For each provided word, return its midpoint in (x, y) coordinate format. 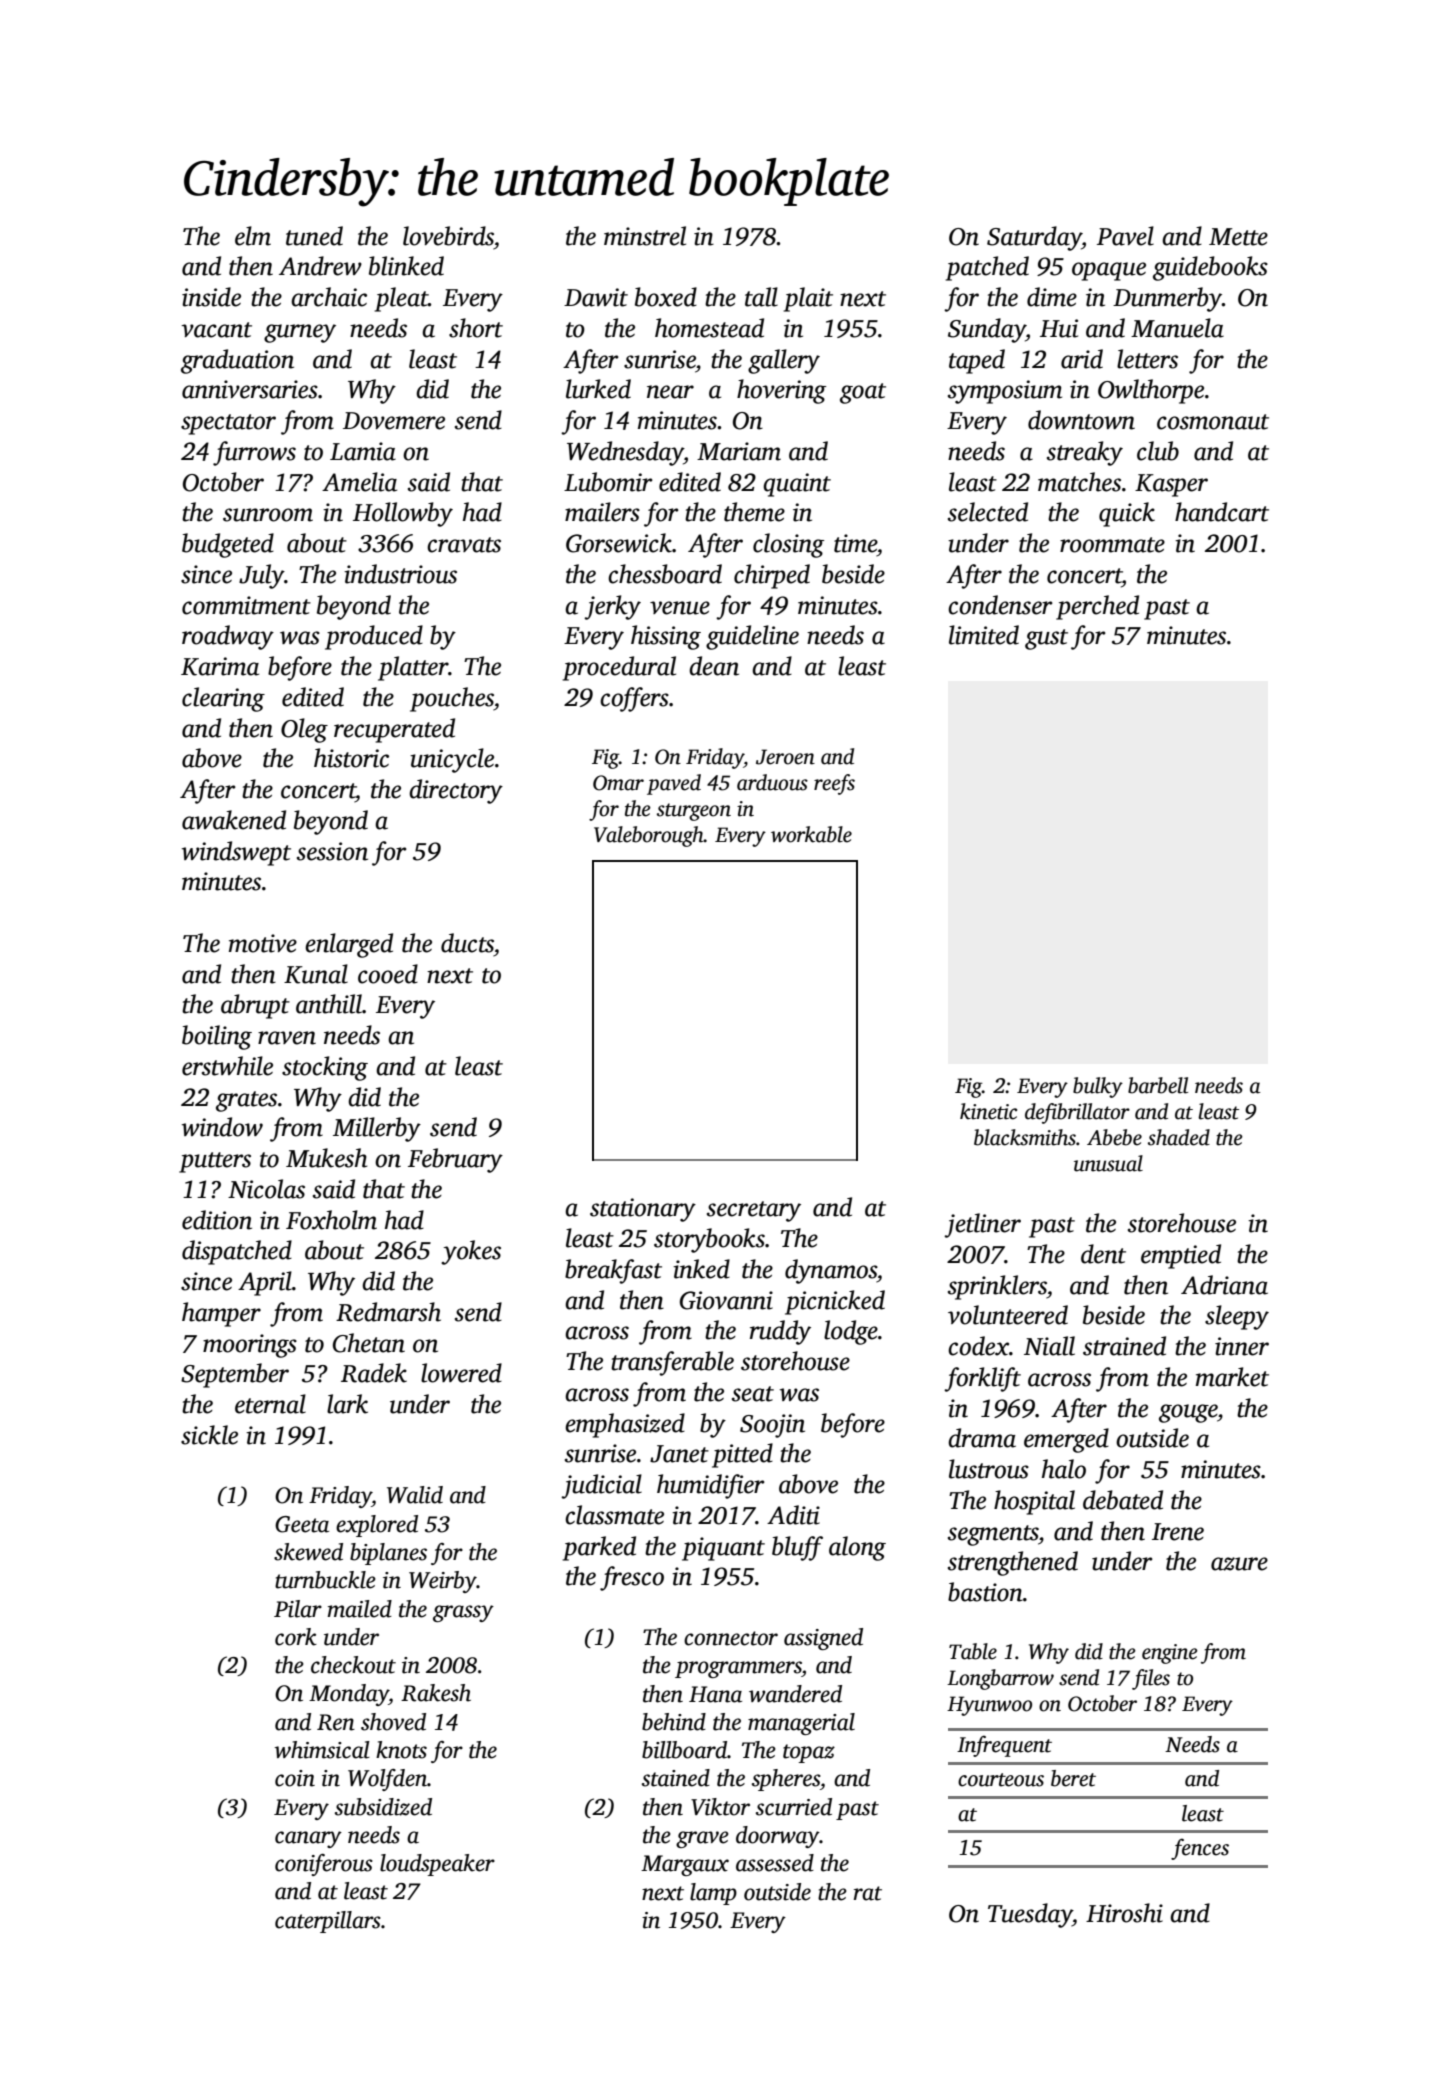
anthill (329, 1004)
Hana (715, 1694)
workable (811, 834)
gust (1046, 639)
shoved (393, 1722)
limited (984, 635)
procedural (619, 668)
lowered (461, 1373)
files (1151, 1679)
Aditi (793, 1515)
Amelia (359, 482)
